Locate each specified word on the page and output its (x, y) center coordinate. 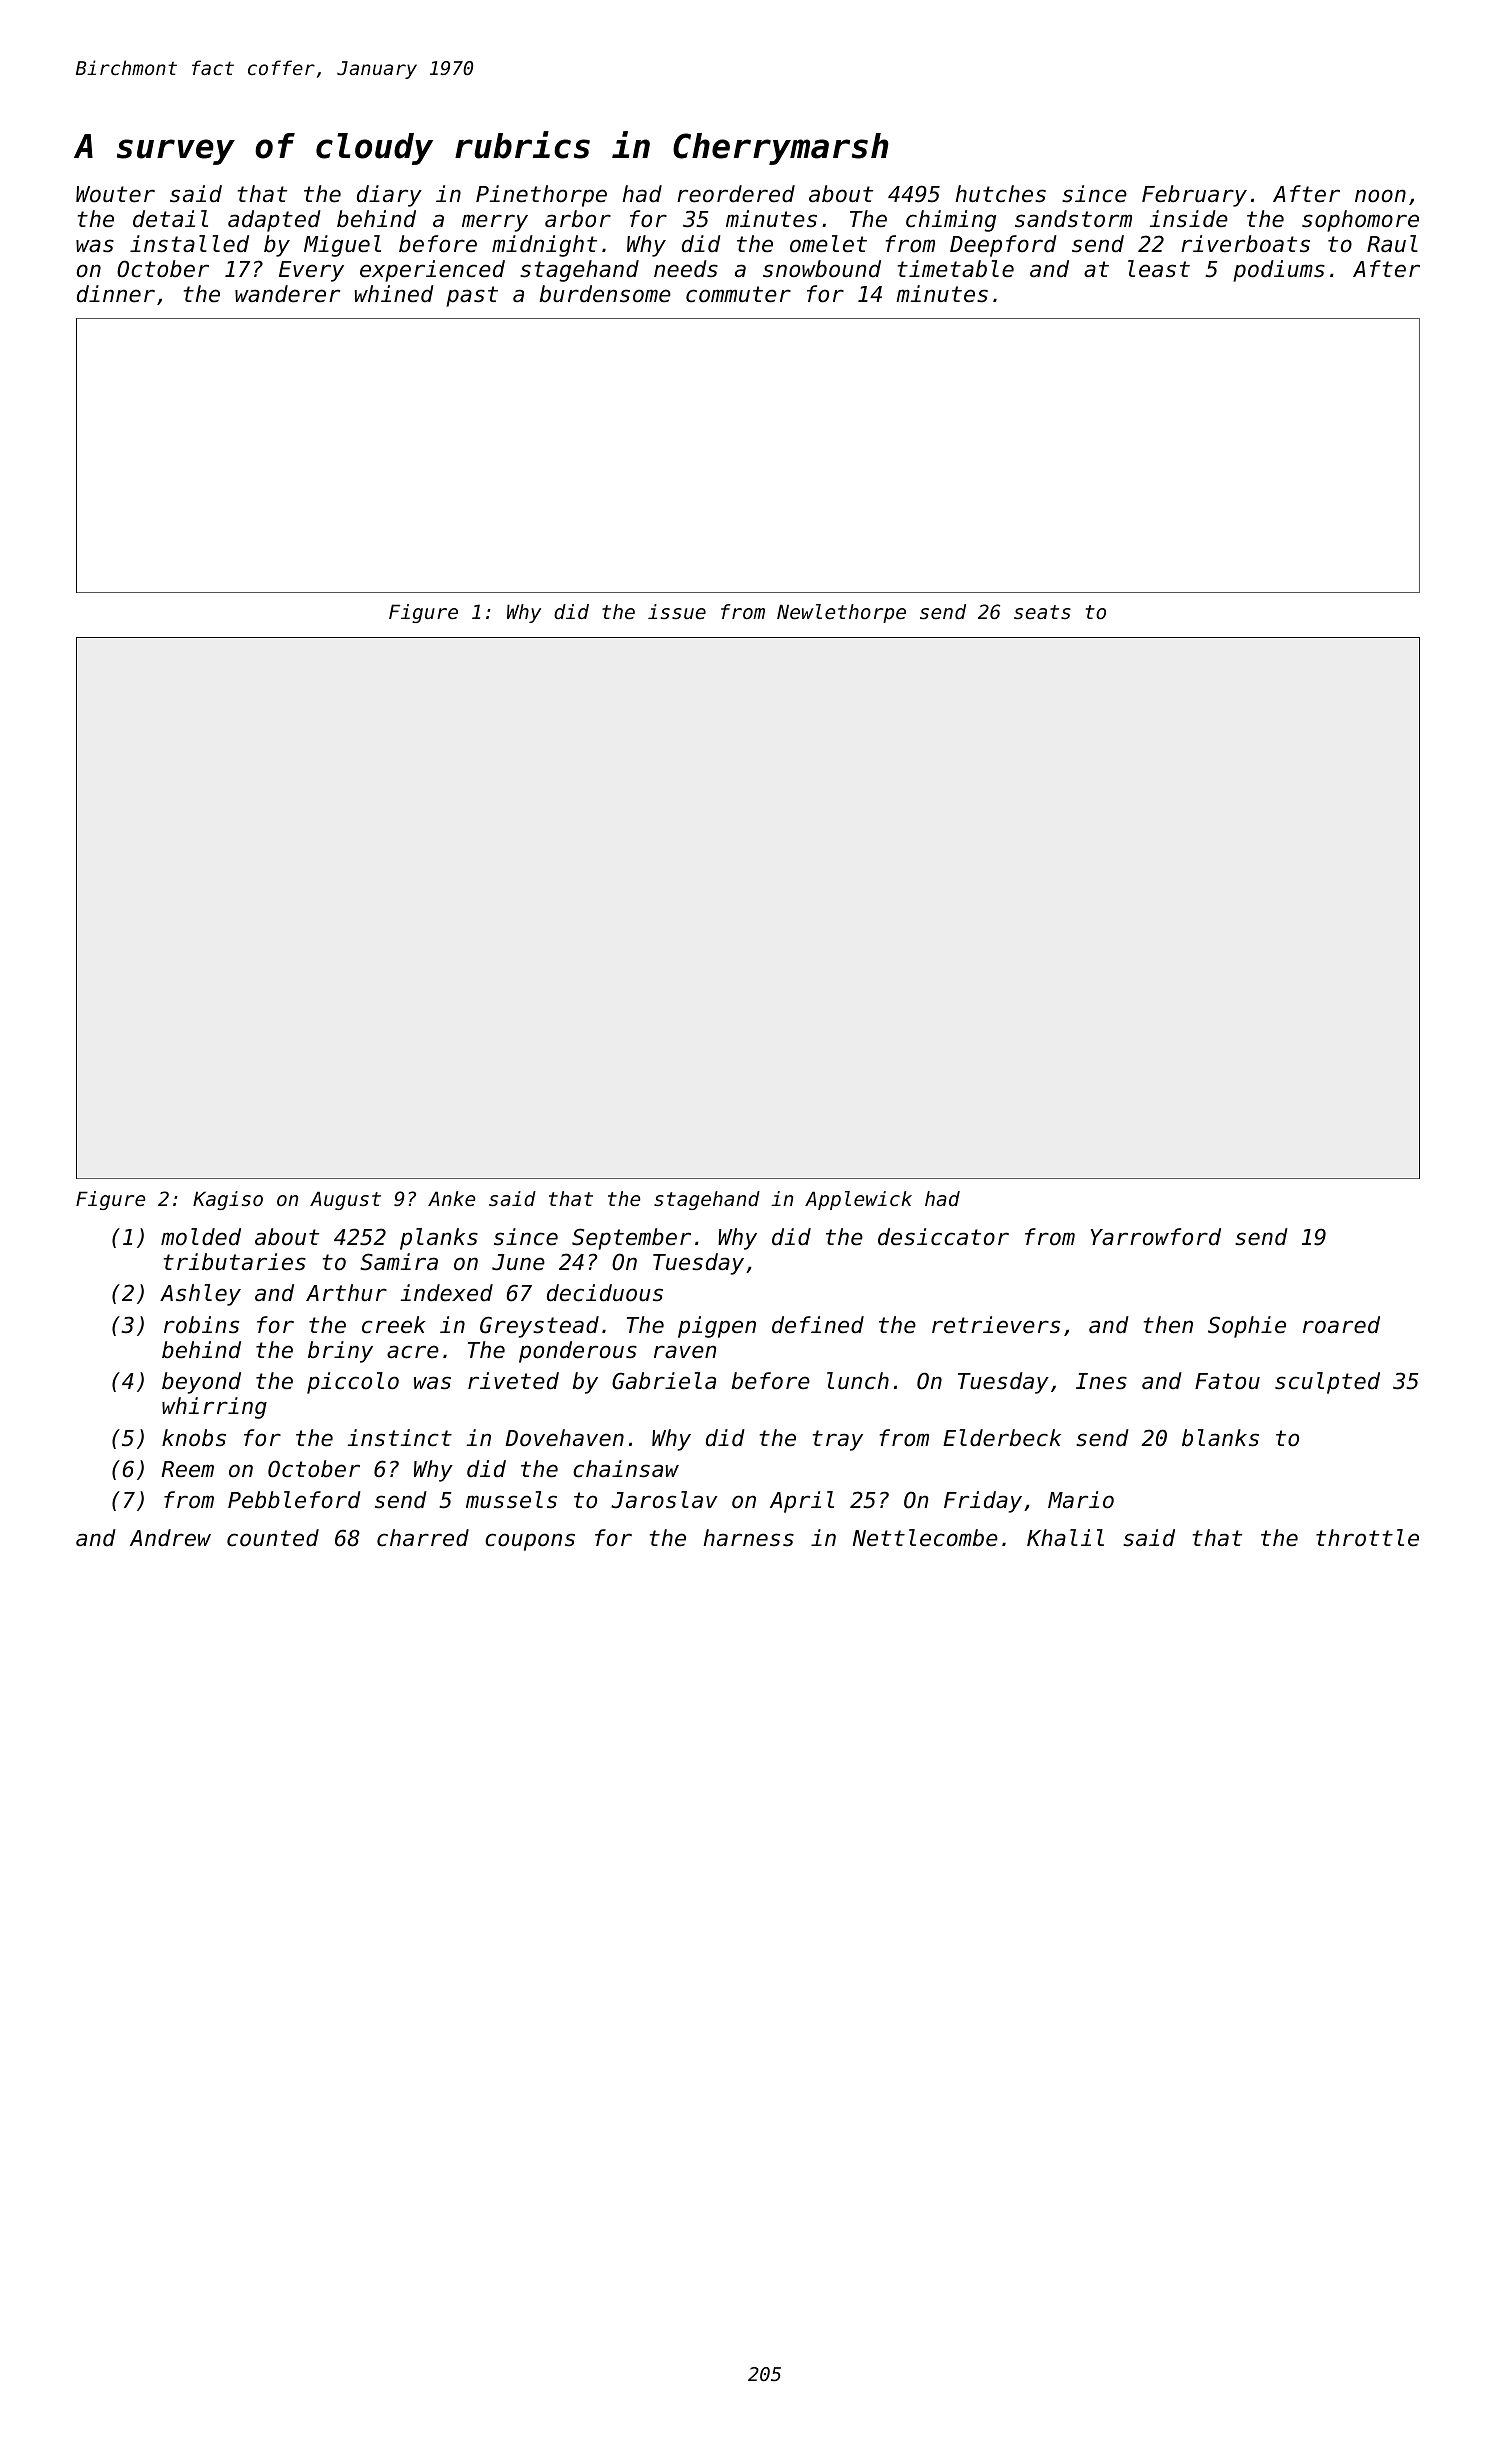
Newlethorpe (841, 613)
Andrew (170, 1538)
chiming (951, 221)
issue (677, 612)
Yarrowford (1156, 1237)
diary (389, 196)
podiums (1279, 271)
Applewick (858, 1200)
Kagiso (228, 1200)
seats (1042, 612)
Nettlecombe (925, 1538)
